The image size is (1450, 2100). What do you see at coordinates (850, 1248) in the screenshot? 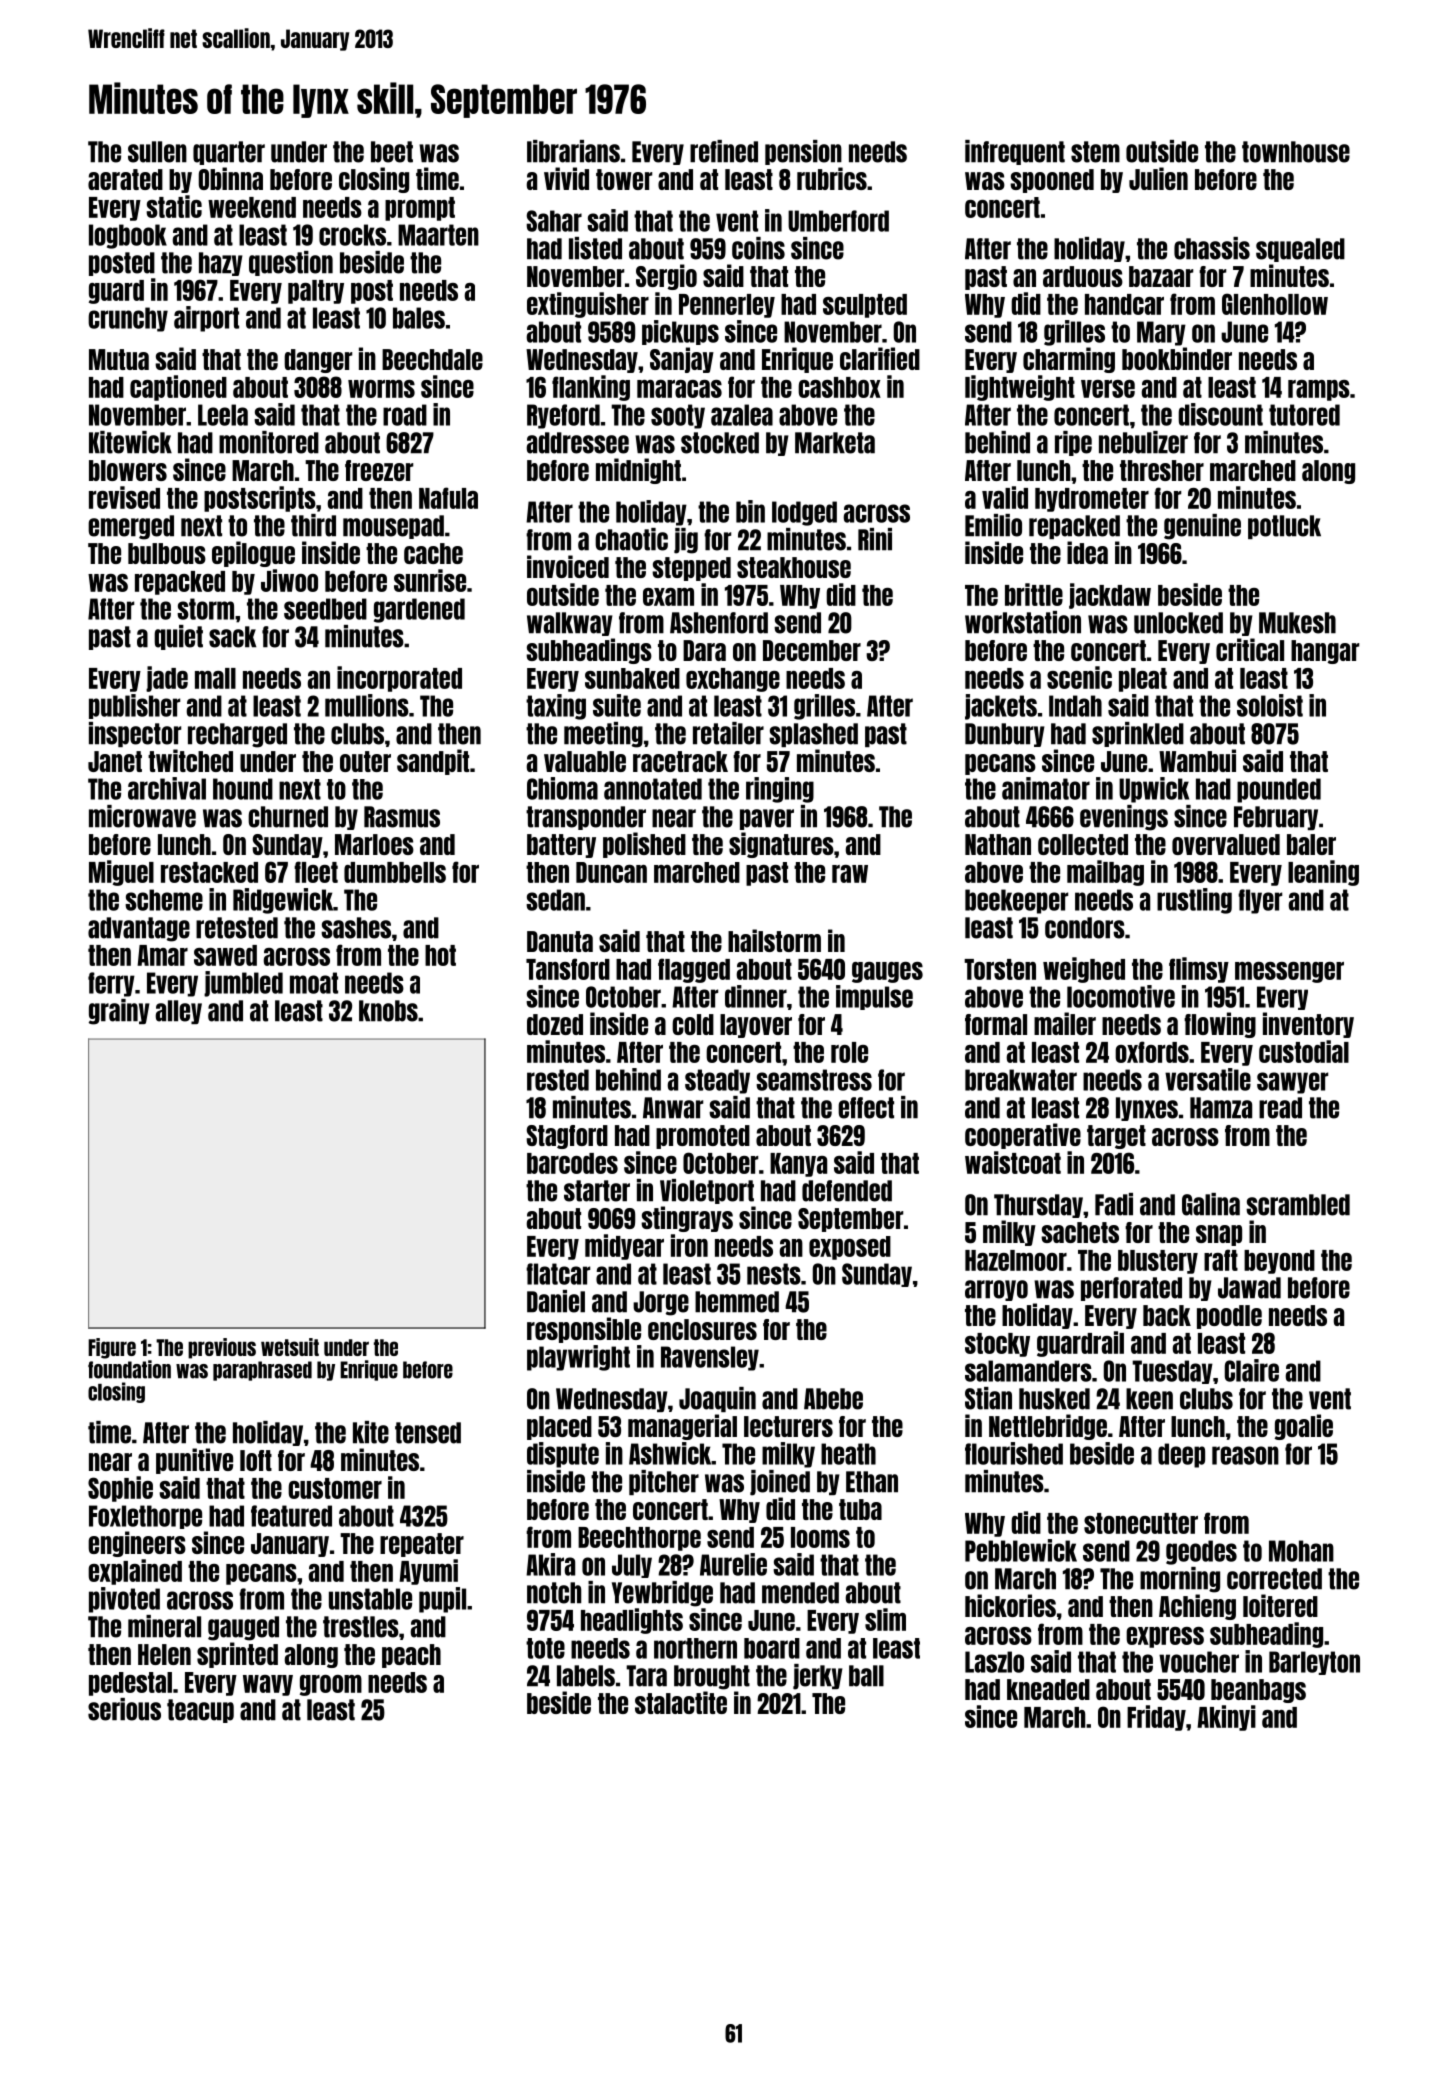
I see `exposed` at bounding box center [850, 1248].
